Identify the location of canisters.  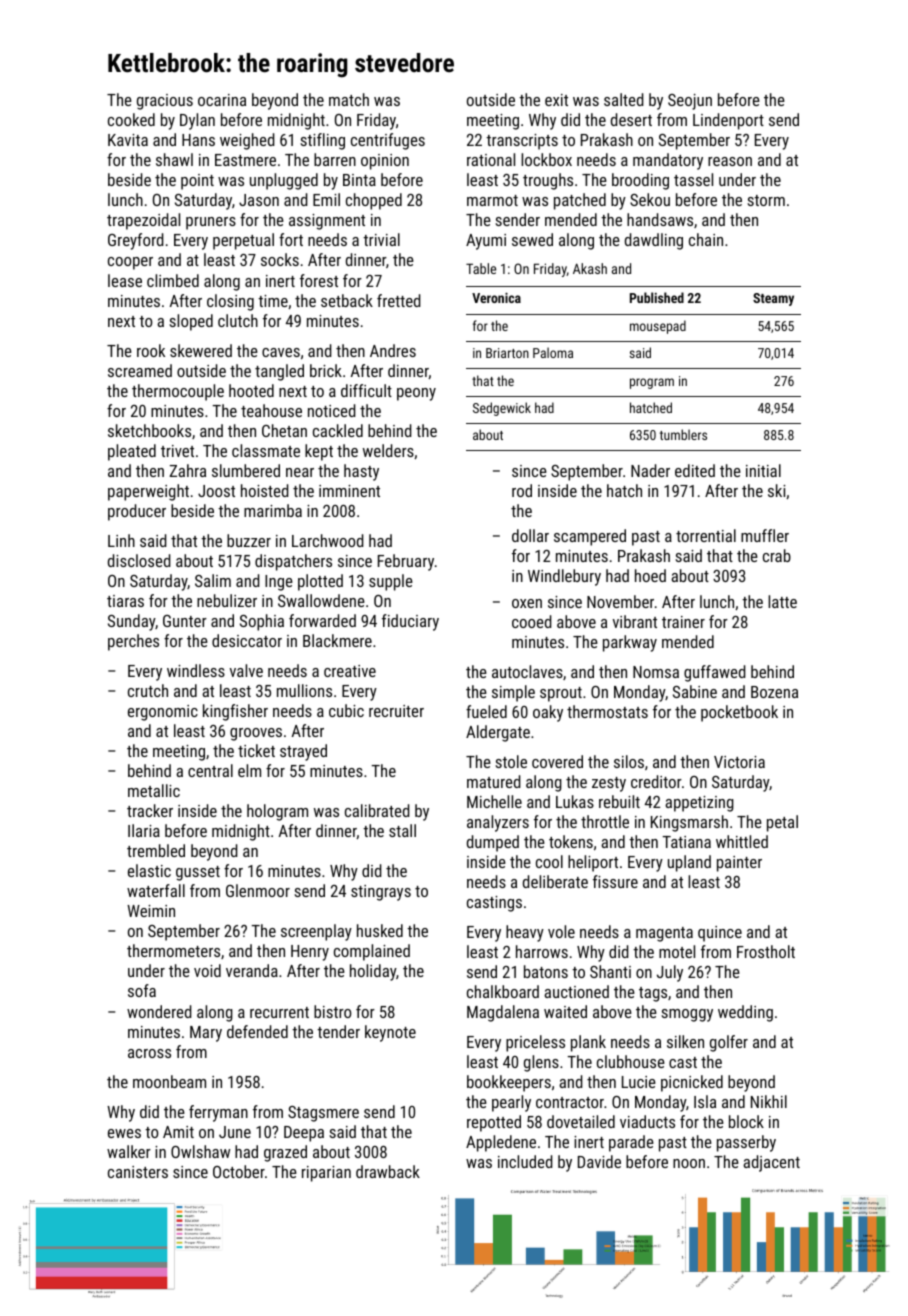
(138, 1172).
